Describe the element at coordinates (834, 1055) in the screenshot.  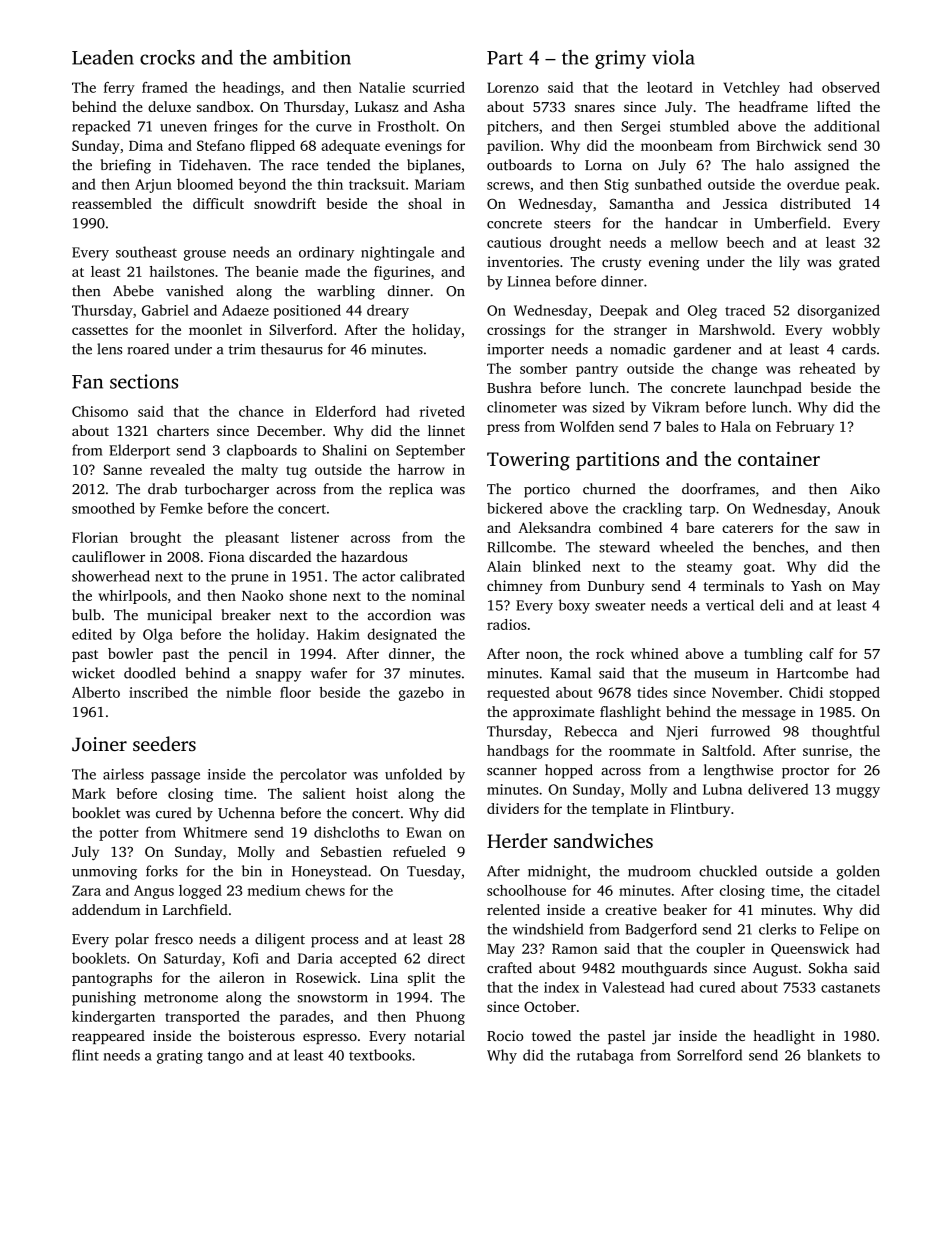
I see `blankets` at that location.
